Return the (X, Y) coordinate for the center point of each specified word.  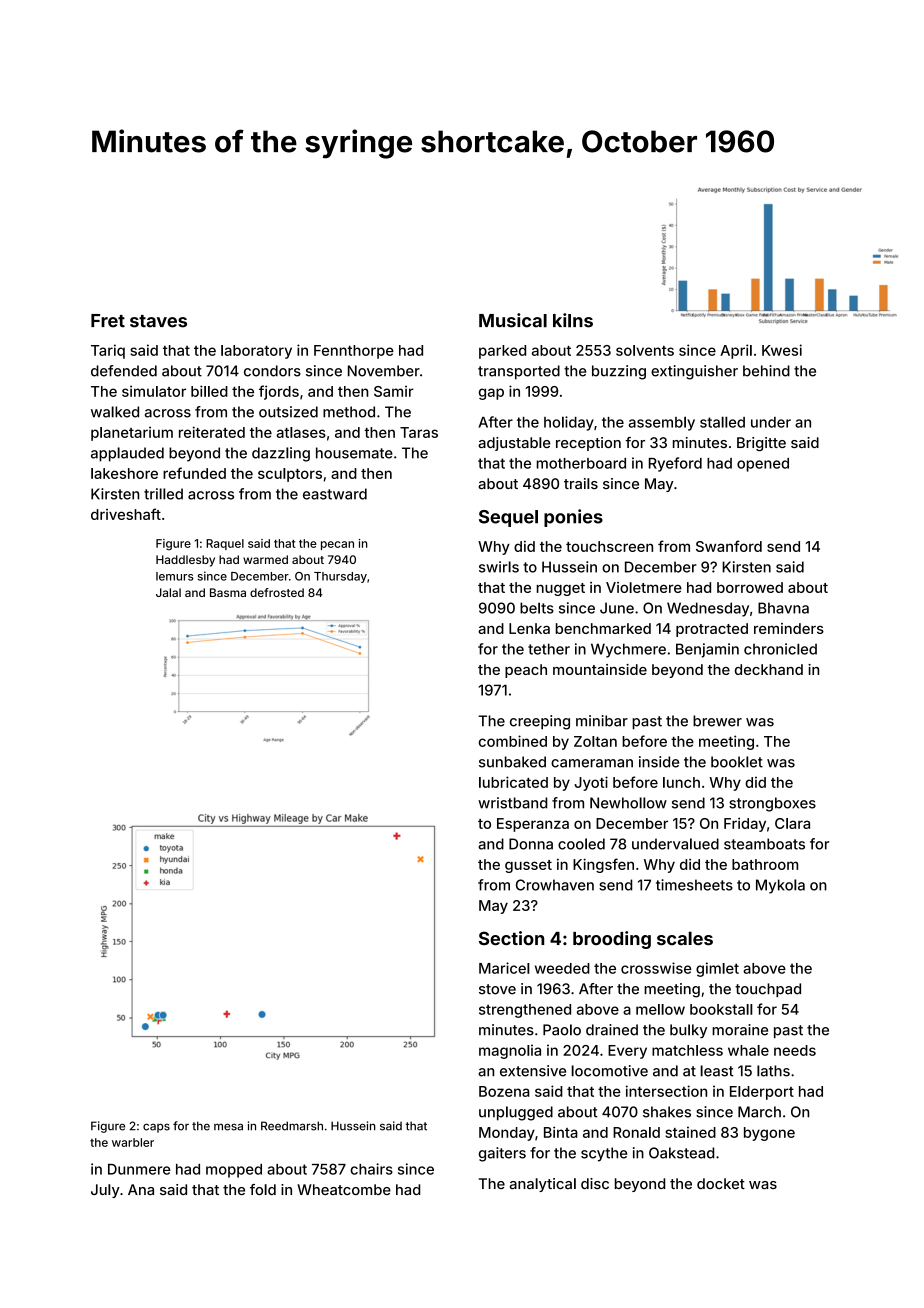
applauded (127, 454)
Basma (228, 592)
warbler (133, 1142)
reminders (789, 628)
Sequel (508, 518)
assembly (662, 423)
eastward (335, 494)
